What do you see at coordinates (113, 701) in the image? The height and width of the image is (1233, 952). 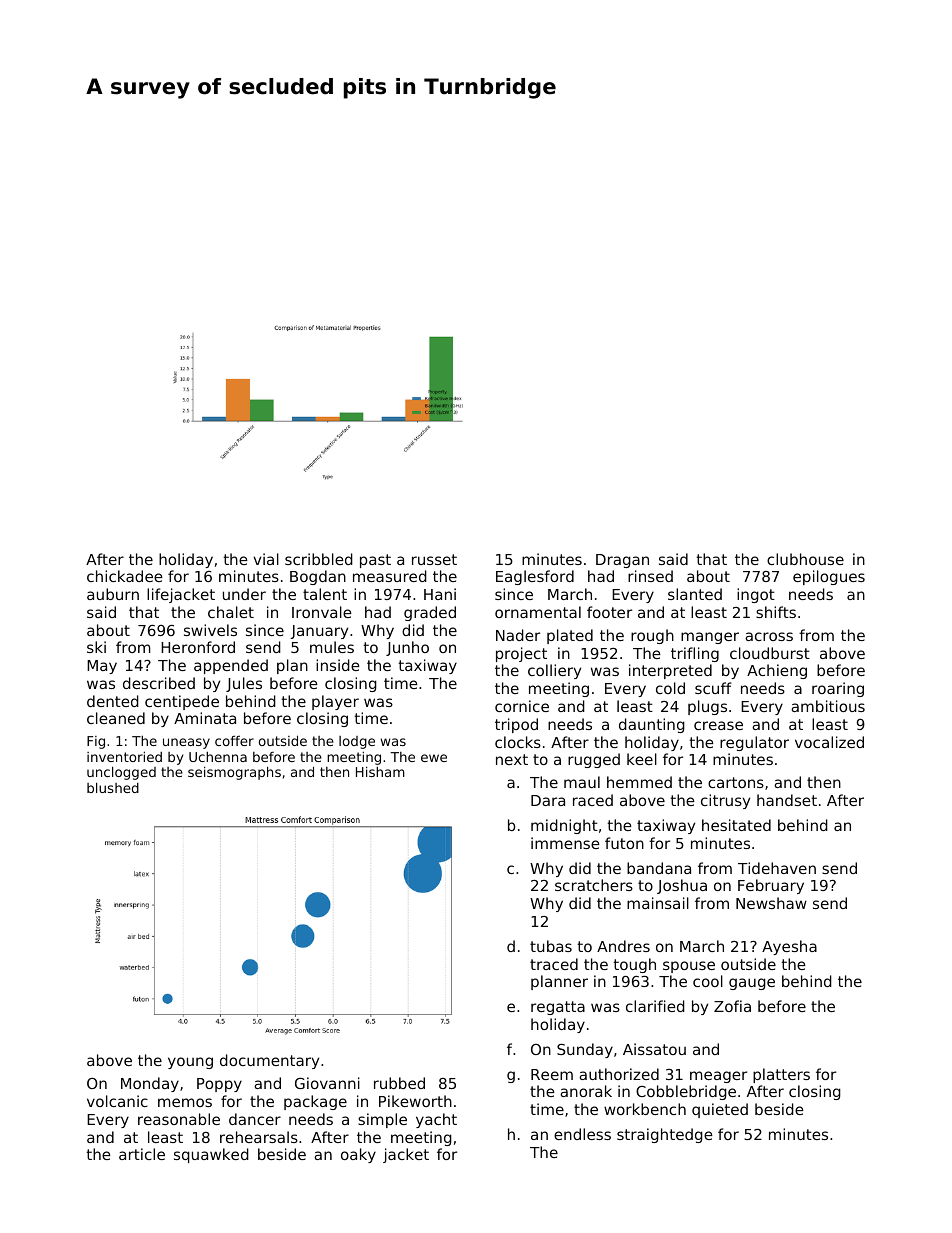 I see `dented` at bounding box center [113, 701].
